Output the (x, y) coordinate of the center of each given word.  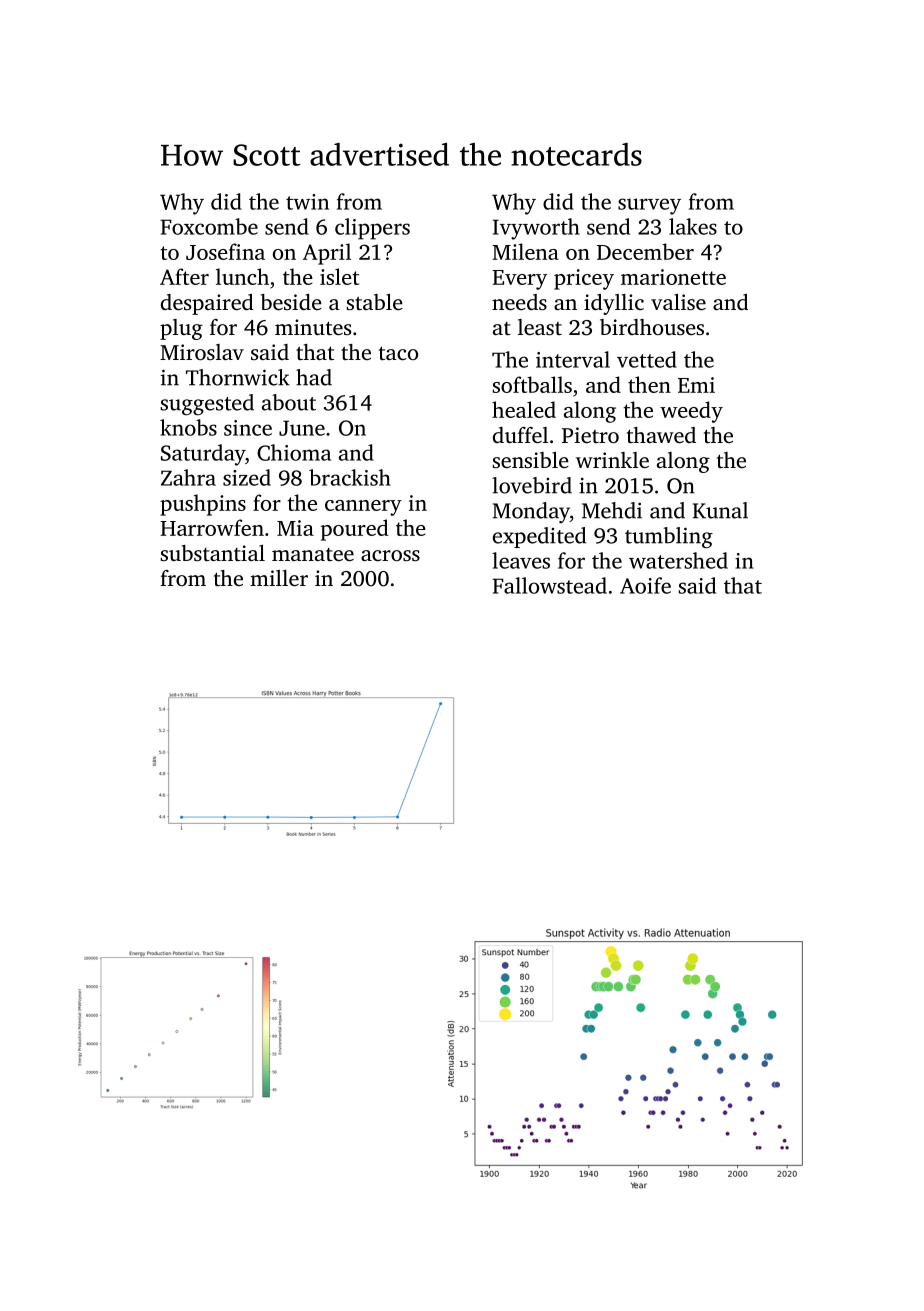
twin (307, 202)
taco (398, 353)
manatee (313, 554)
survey (649, 206)
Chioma (294, 452)
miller (279, 578)
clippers (372, 229)
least (540, 327)
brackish (350, 477)
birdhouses (652, 327)
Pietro (590, 435)
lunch (242, 276)
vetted (647, 359)
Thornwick (238, 377)
